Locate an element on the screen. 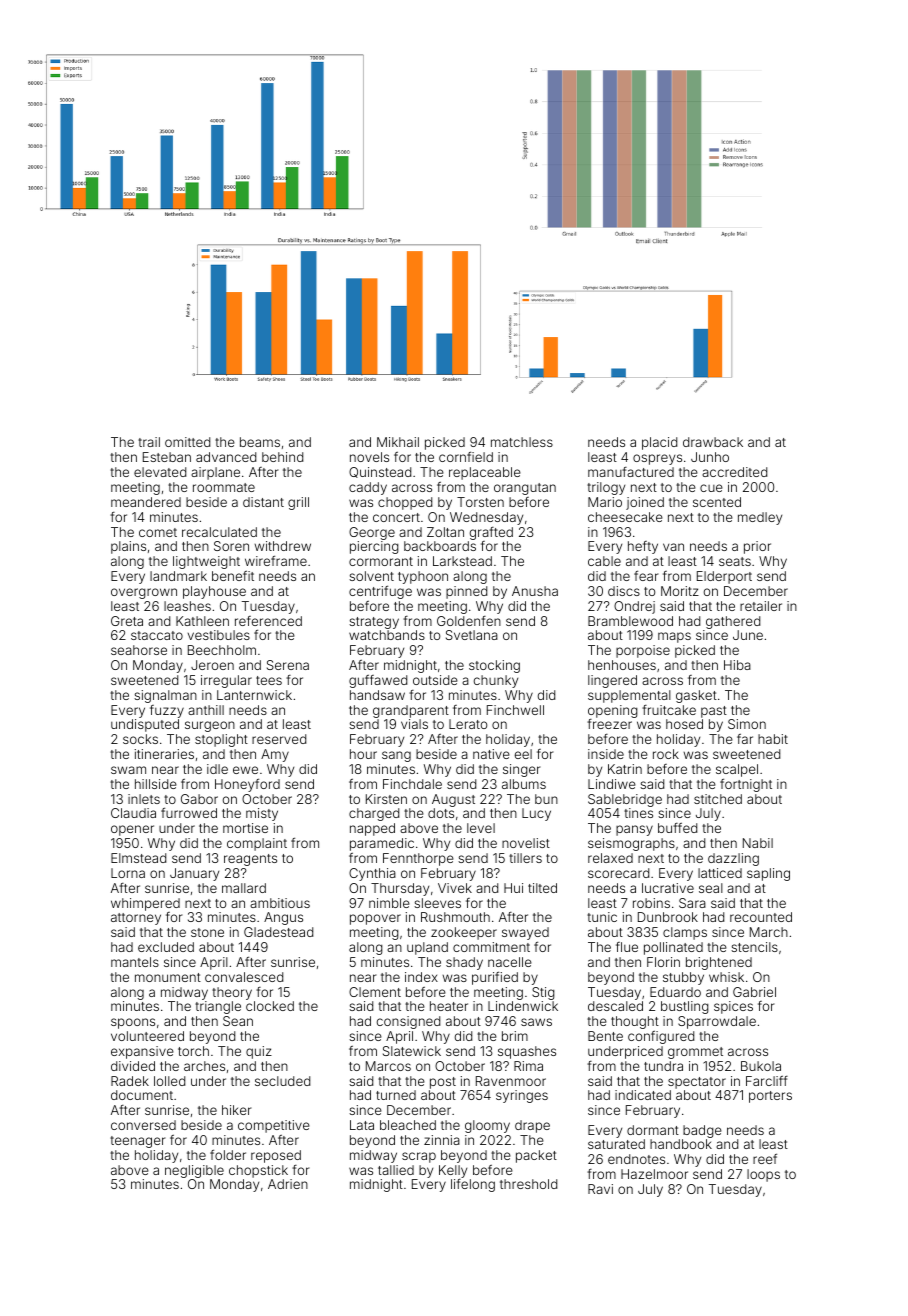 The height and width of the screenshot is (1316, 908). ambitious is located at coordinates (280, 903).
